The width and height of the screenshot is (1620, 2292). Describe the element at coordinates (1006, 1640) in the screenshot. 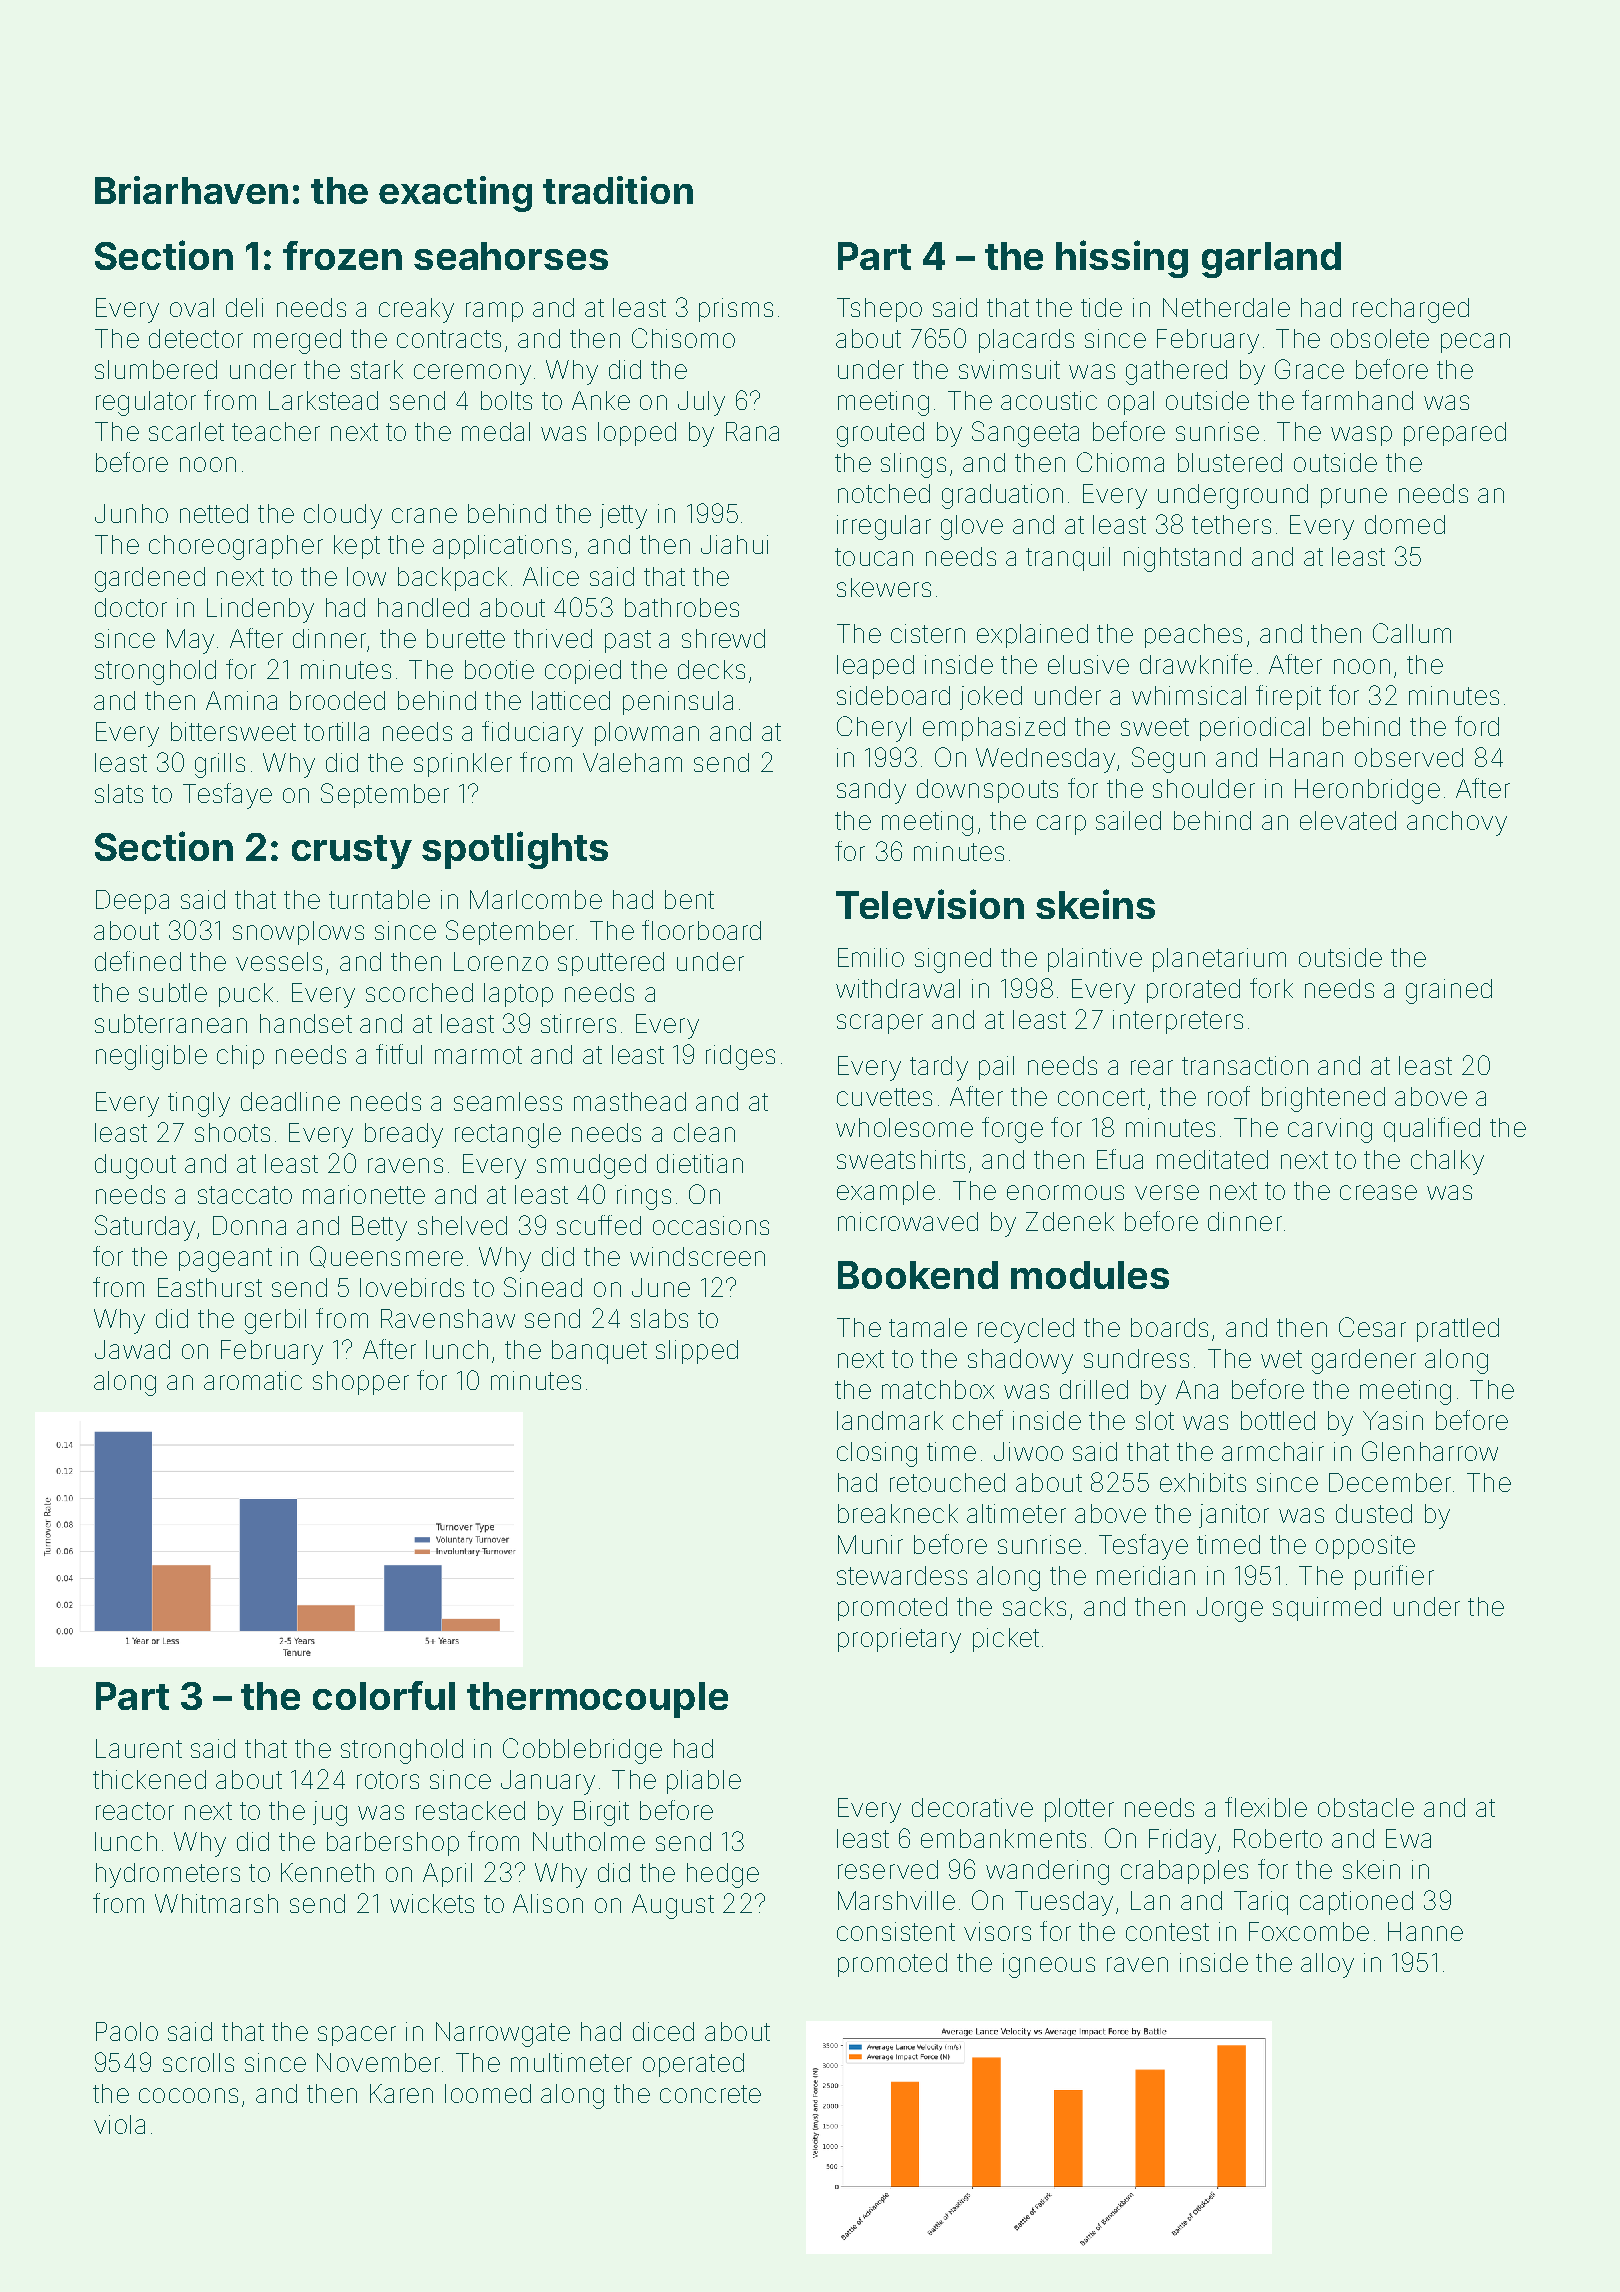

I see `picket` at that location.
